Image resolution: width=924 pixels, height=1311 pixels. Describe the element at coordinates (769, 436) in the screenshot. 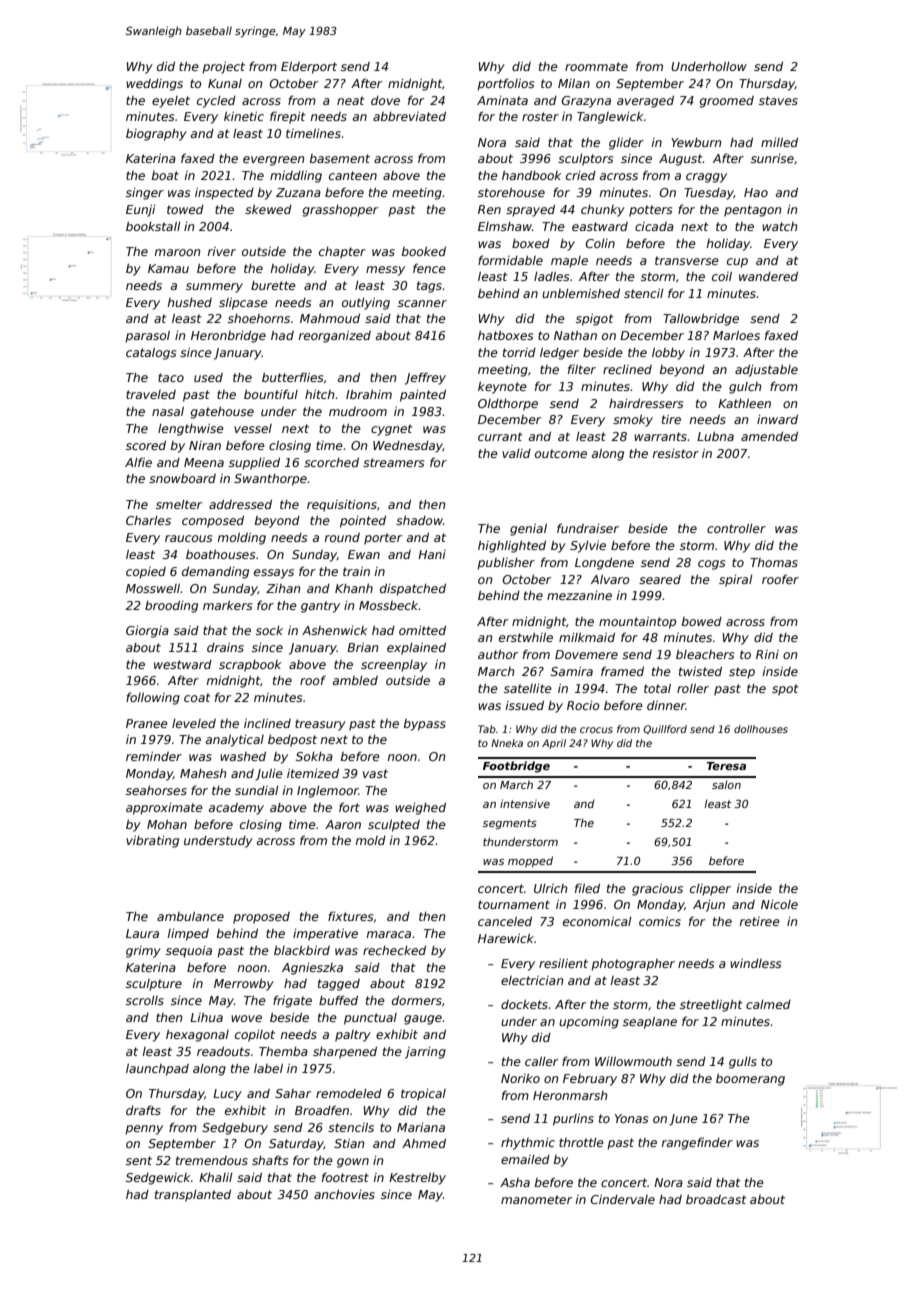

I see `amended` at that location.
